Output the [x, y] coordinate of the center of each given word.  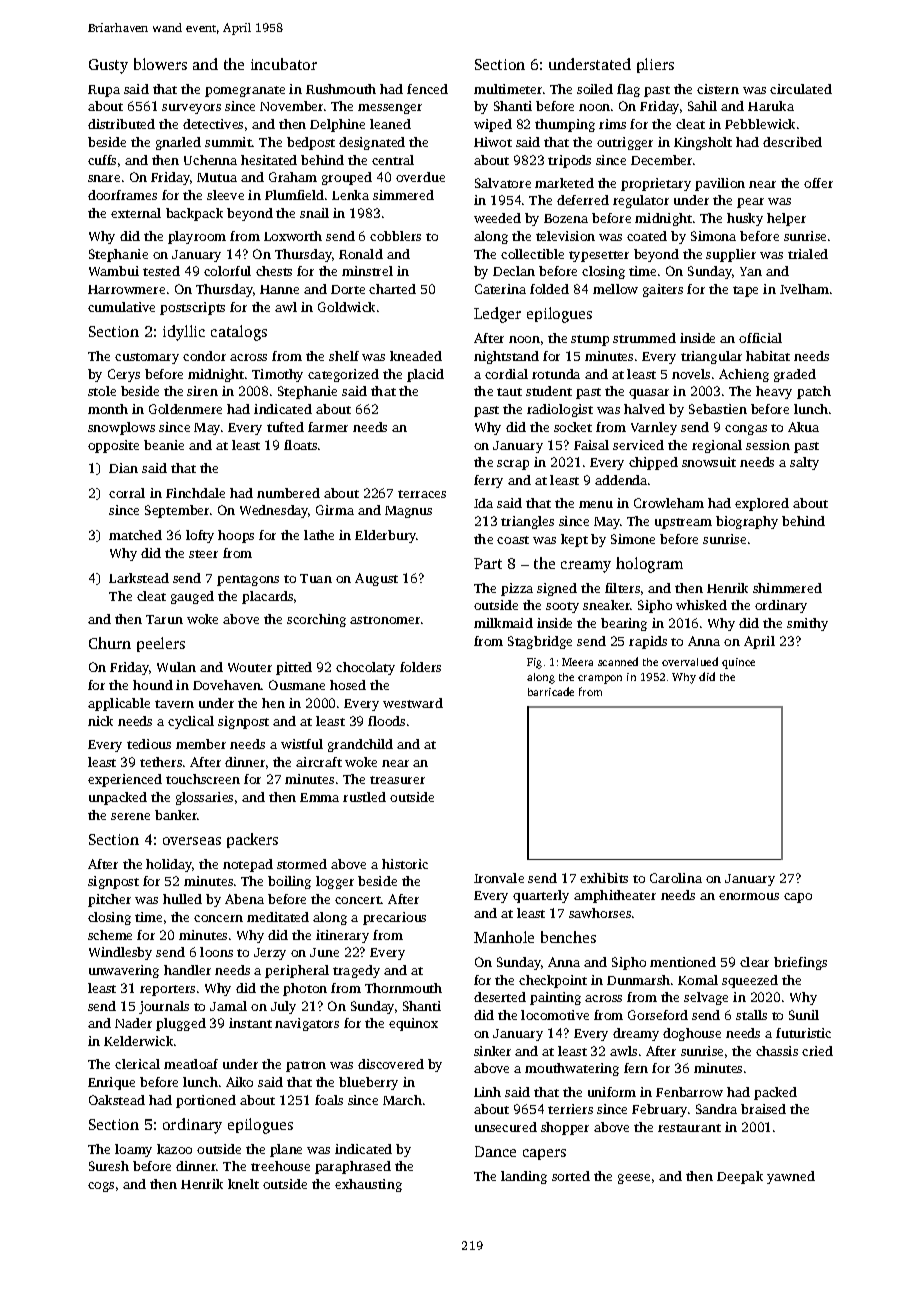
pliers [655, 65]
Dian [123, 468]
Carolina [676, 878]
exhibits [604, 878]
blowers [160, 64]
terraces [422, 494]
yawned [791, 1177]
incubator [284, 64]
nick [100, 721]
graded [795, 375]
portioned [206, 1101]
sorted [571, 1176]
